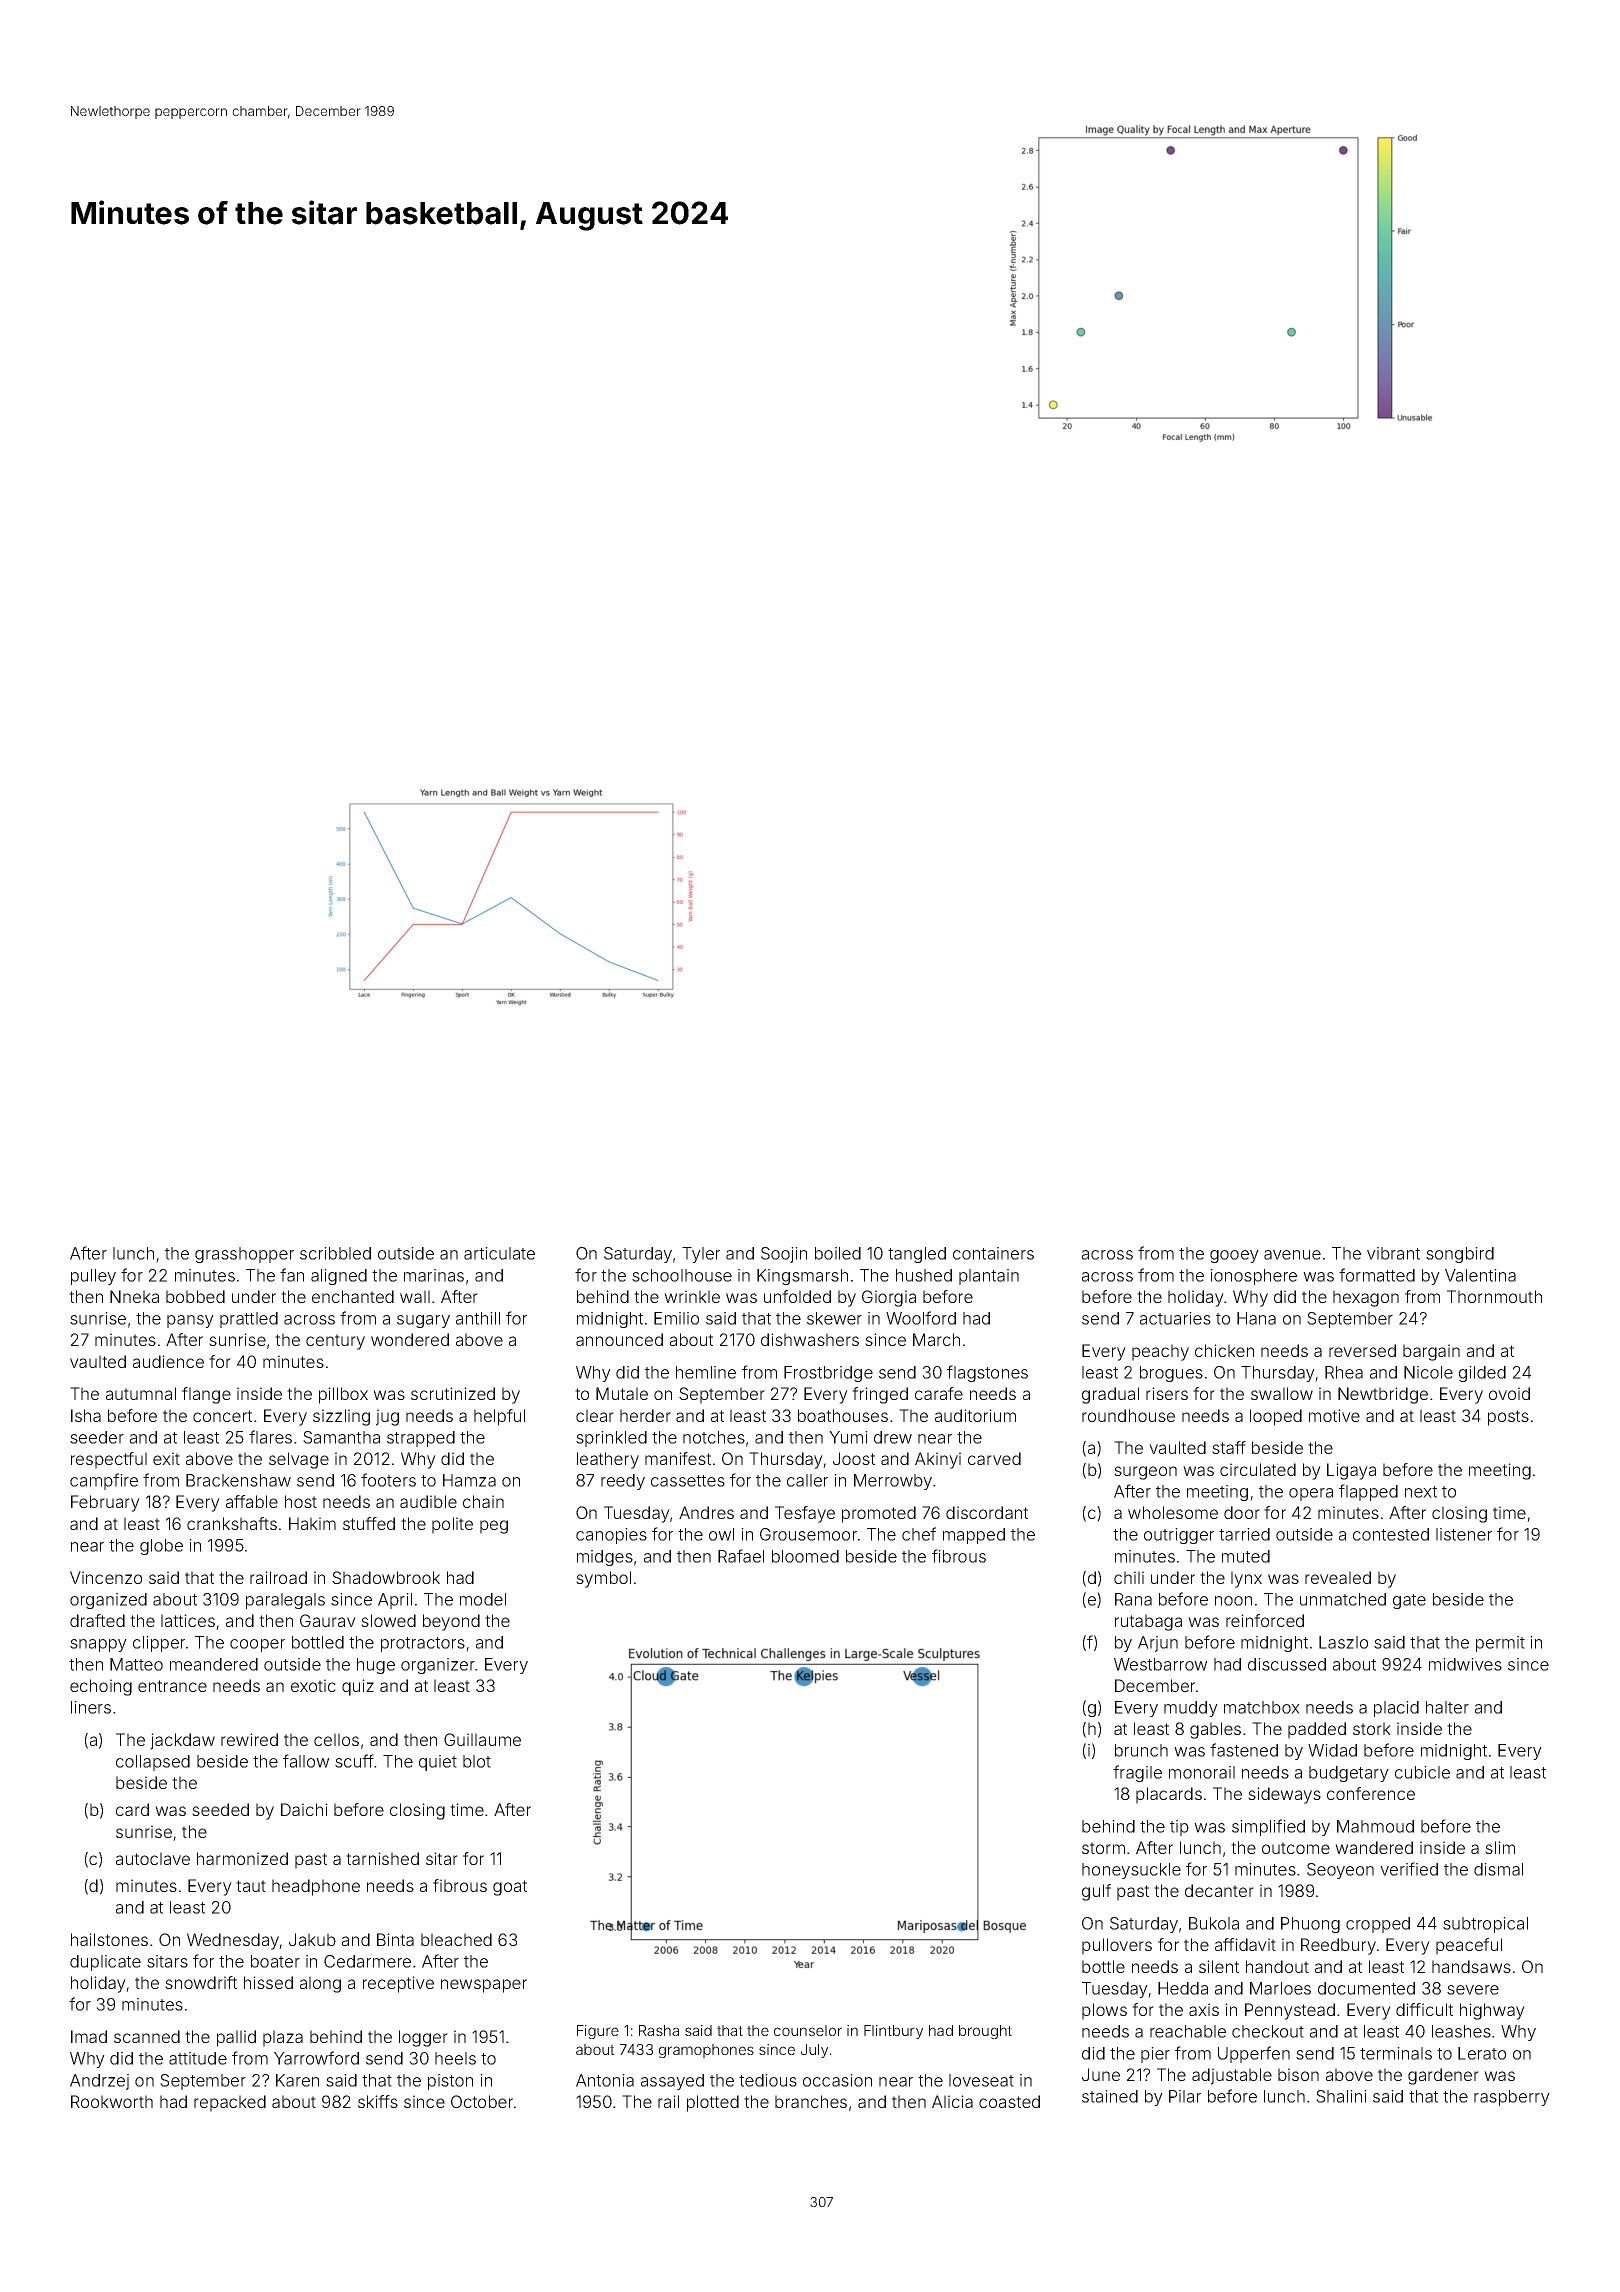 This page has height=2292, width=1620. Describe the element at coordinates (1141, 1750) in the page. I see `brunch` at that location.
